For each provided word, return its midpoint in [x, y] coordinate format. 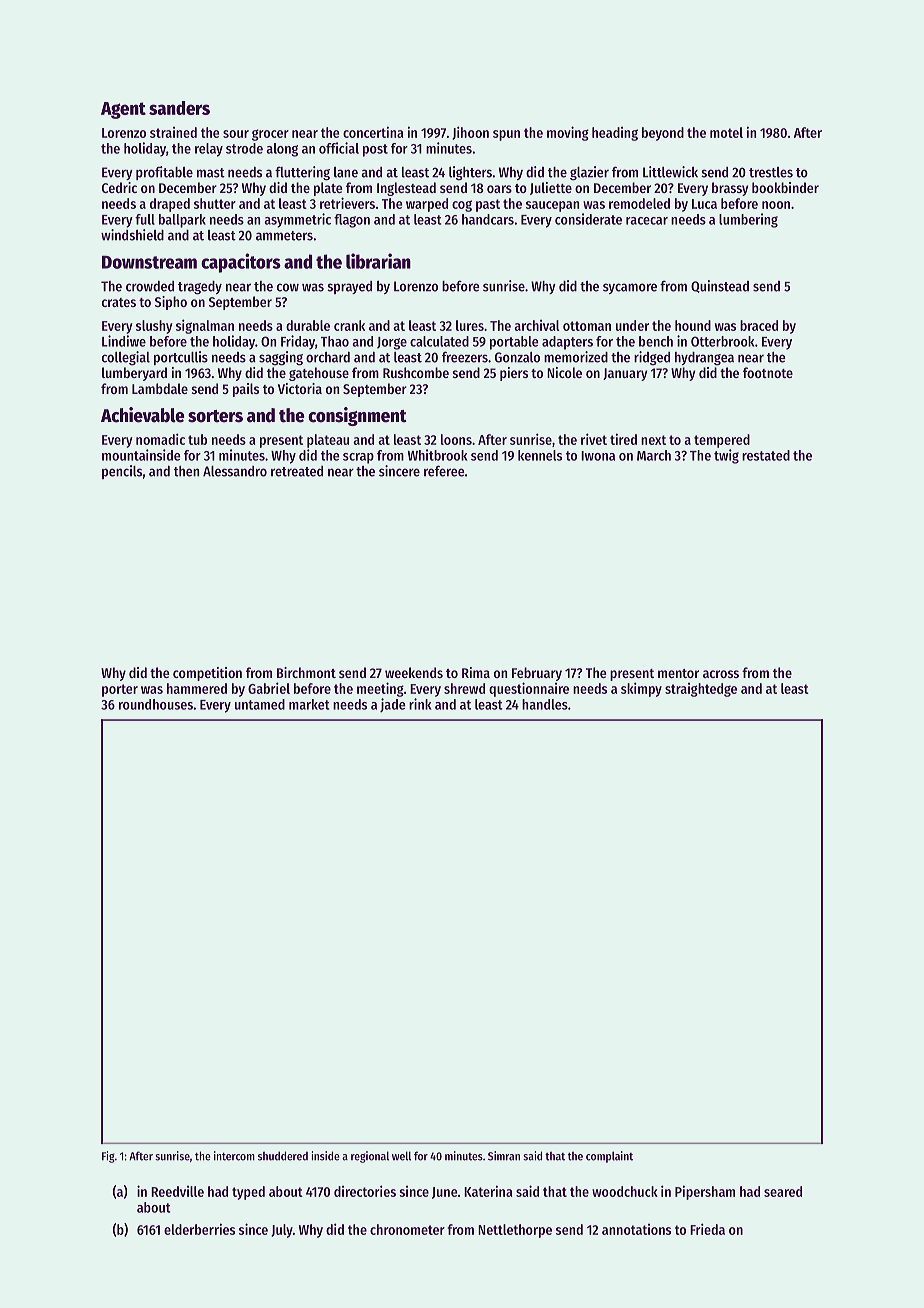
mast [211, 173]
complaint [609, 1157]
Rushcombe [416, 372]
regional [370, 1157]
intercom [234, 1156]
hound [693, 325]
